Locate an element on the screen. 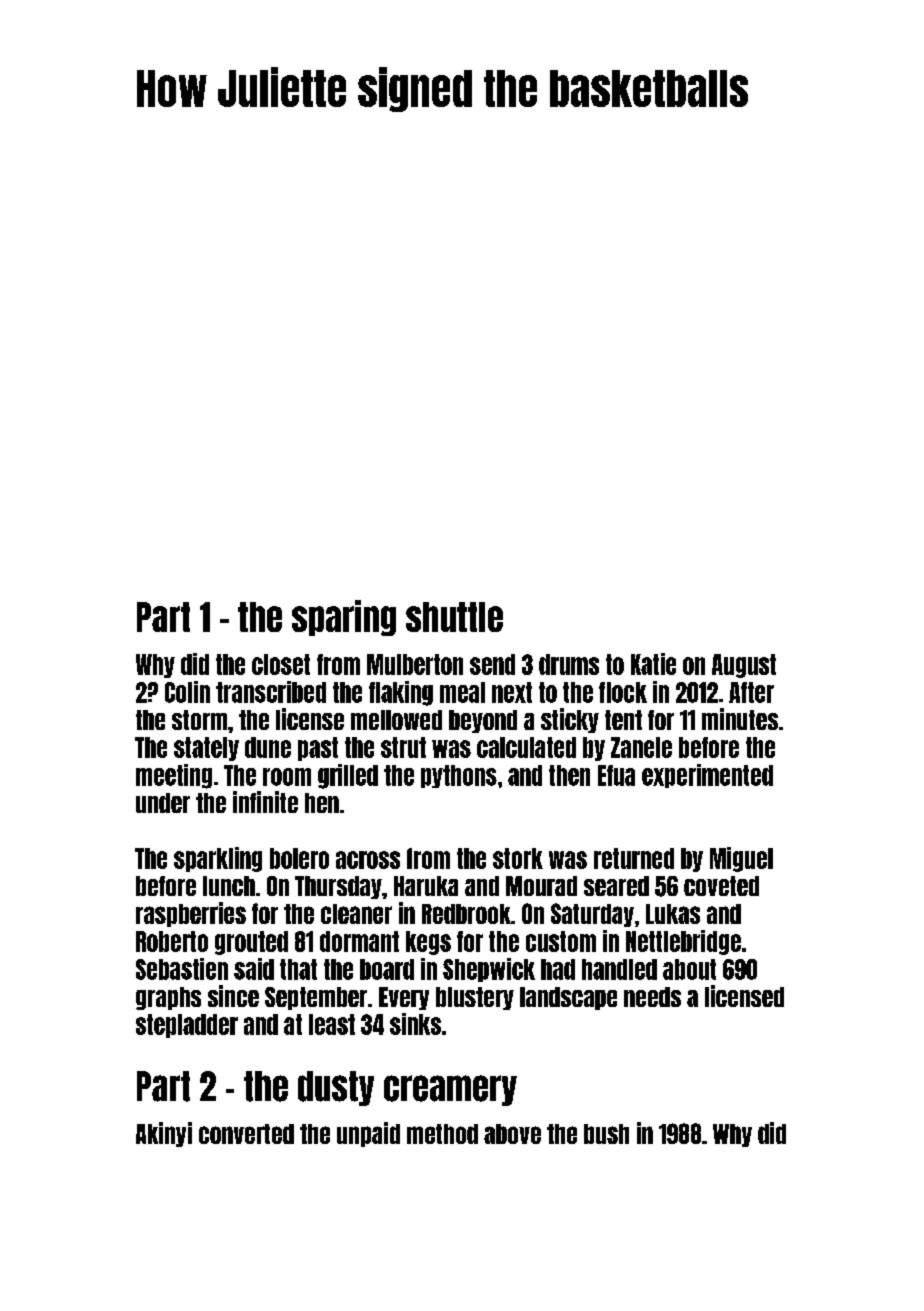 This screenshot has height=1311, width=924. mellowed is located at coordinates (396, 720).
